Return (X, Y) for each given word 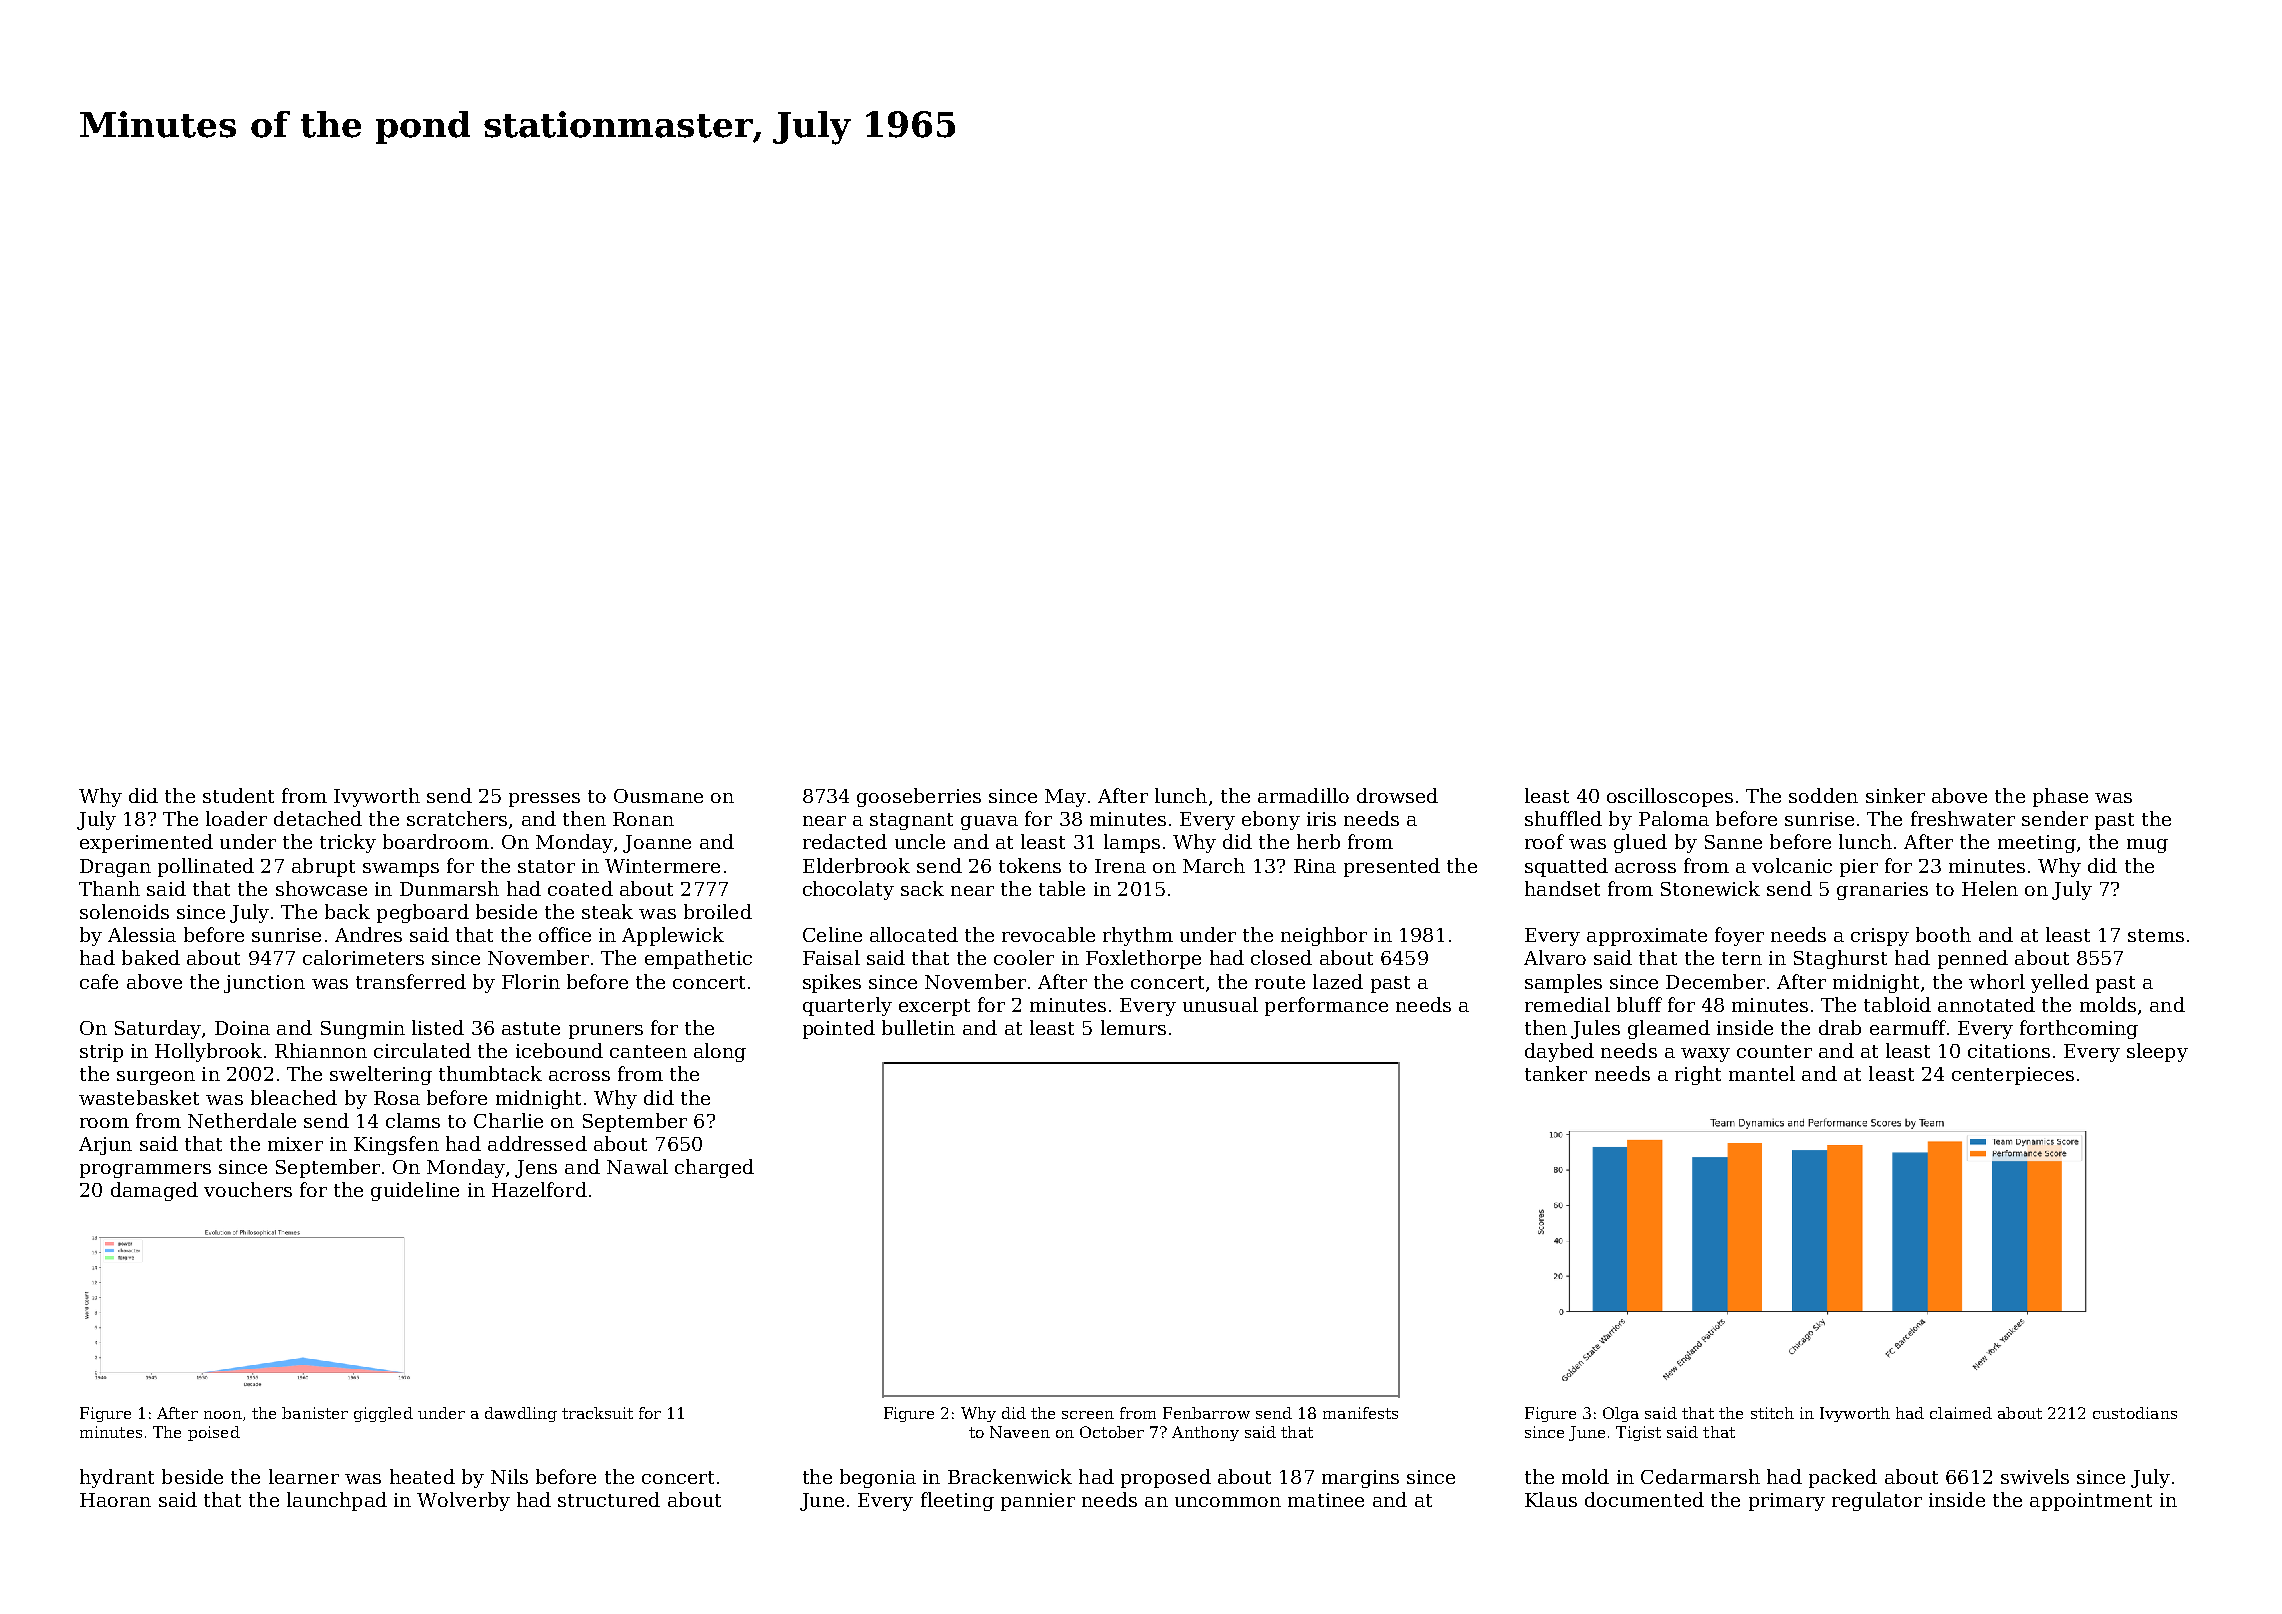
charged (714, 1168)
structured (609, 1499)
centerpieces (2013, 1076)
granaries (1882, 891)
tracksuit (597, 1413)
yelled (2060, 983)
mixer (295, 1144)
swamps (401, 870)
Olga (1621, 1414)
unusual (1220, 1004)
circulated (422, 1050)
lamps (1132, 843)
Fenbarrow (1206, 1413)
